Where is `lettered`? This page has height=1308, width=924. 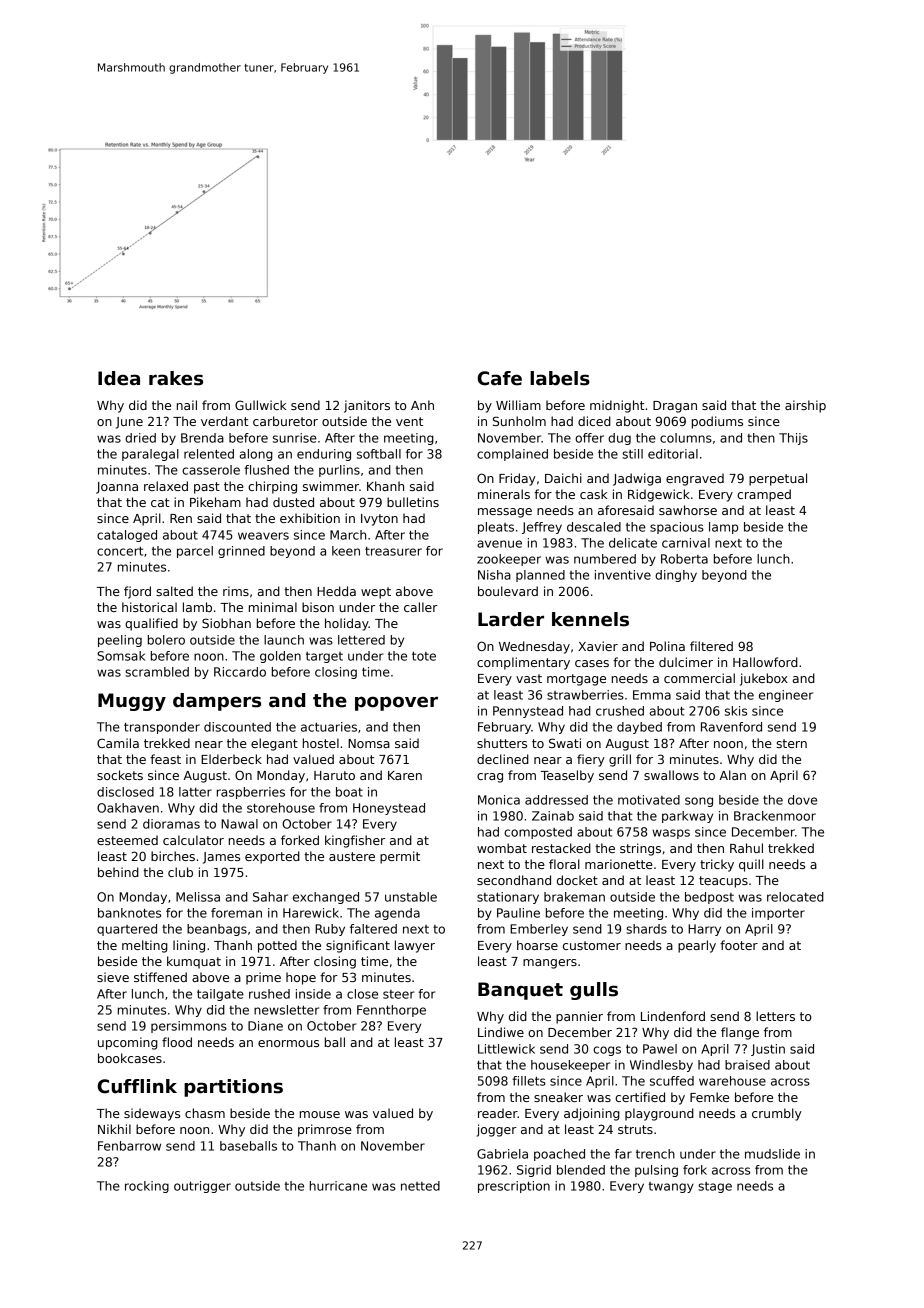
lettered is located at coordinates (361, 640).
